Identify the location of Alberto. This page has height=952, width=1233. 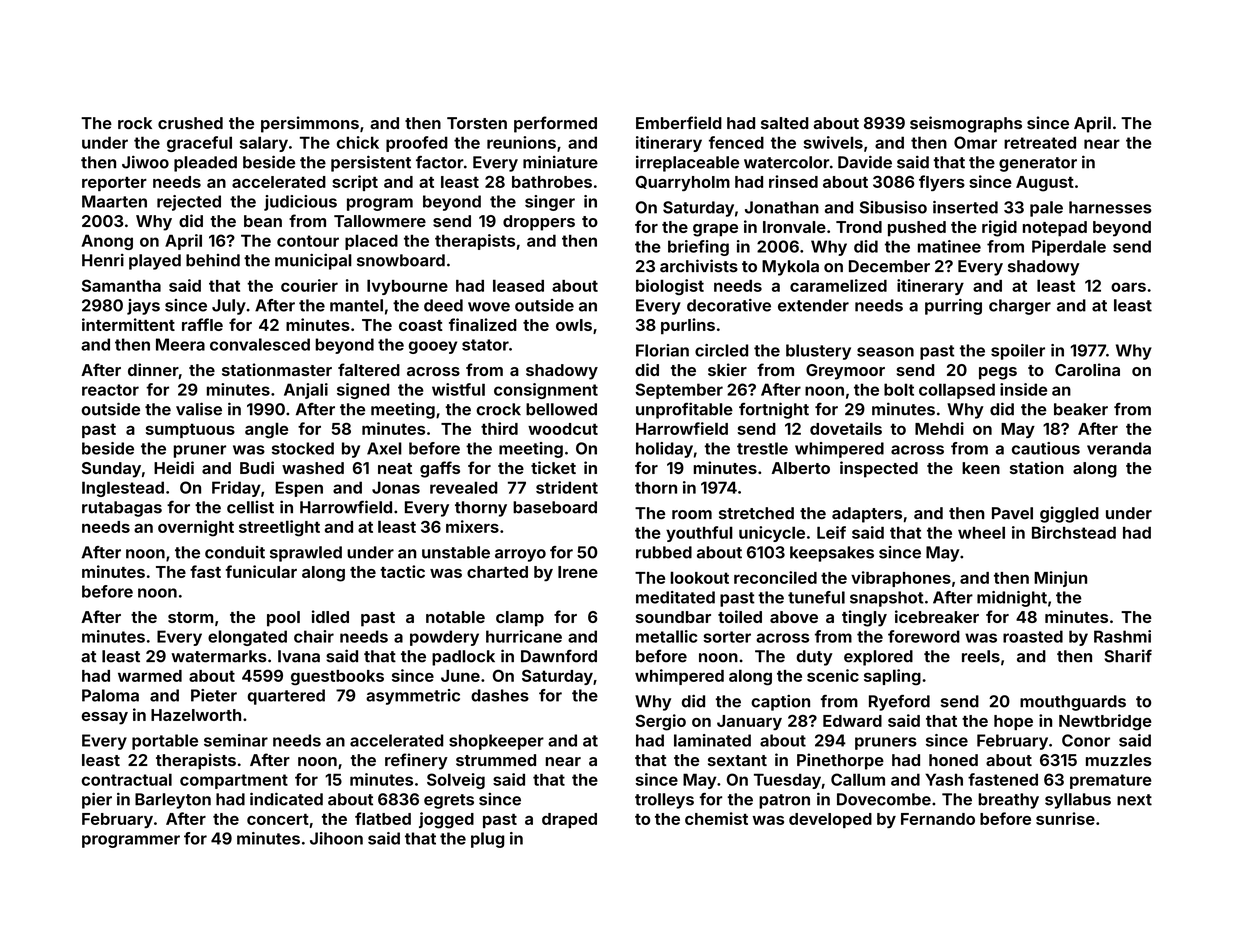
(801, 468).
